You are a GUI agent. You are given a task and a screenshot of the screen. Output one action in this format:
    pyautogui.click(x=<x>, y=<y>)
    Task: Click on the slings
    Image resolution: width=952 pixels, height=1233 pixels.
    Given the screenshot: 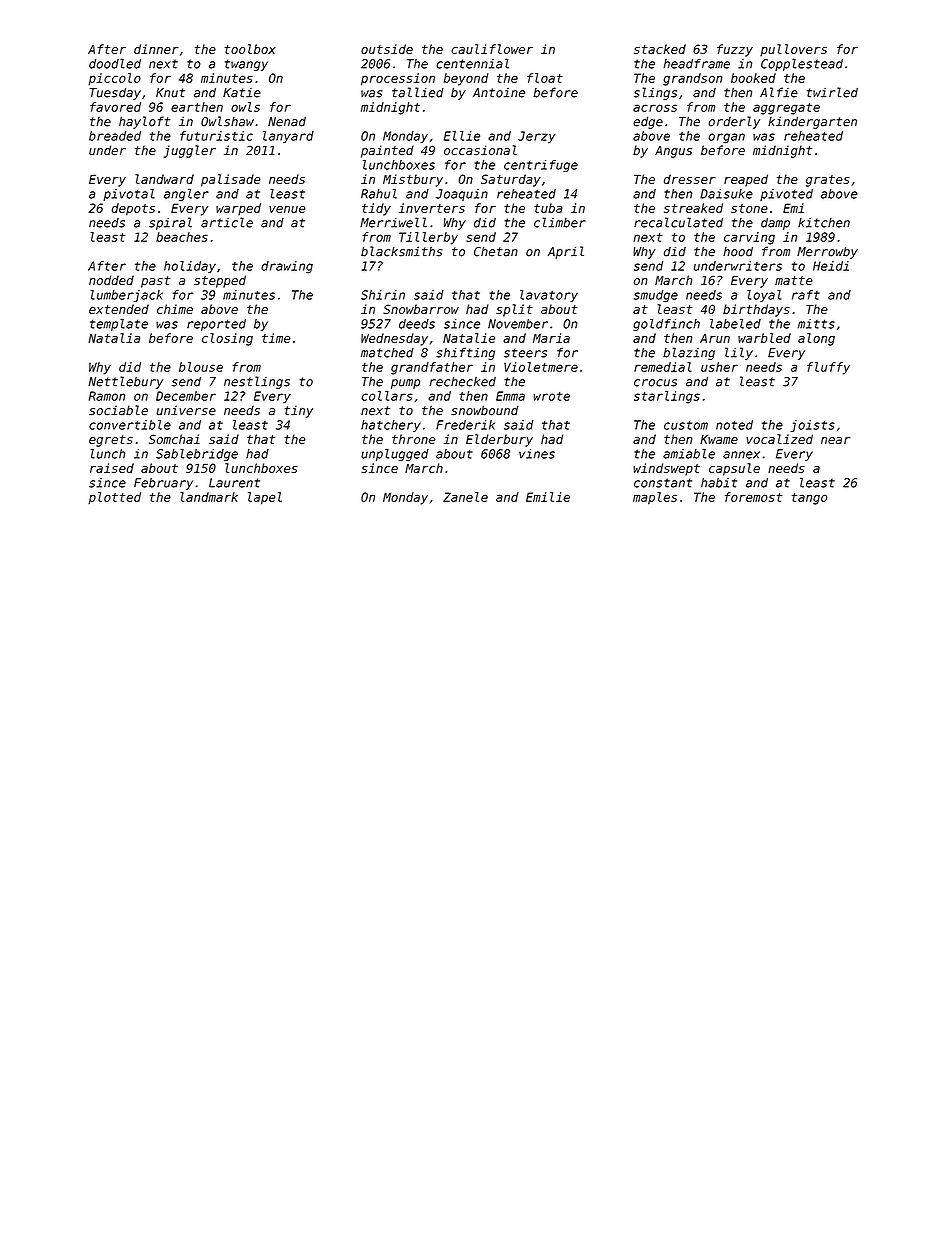 What is the action you would take?
    pyautogui.click(x=655, y=93)
